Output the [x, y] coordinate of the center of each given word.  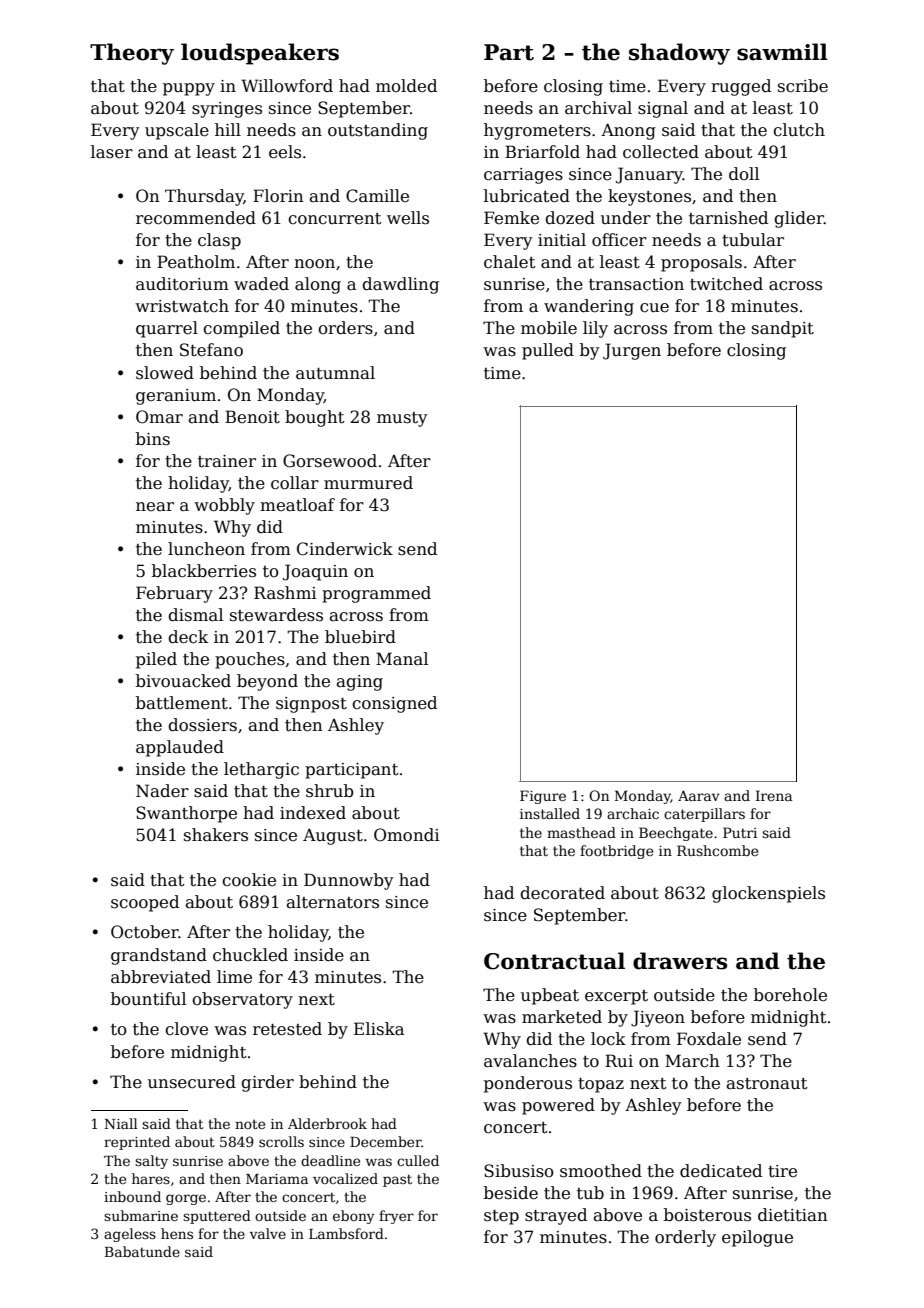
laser [112, 152]
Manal [402, 659]
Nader [162, 791]
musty [402, 419]
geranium [176, 397]
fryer [396, 1217]
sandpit [783, 329]
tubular [753, 240]
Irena [774, 795]
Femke [511, 218]
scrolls [281, 1141]
